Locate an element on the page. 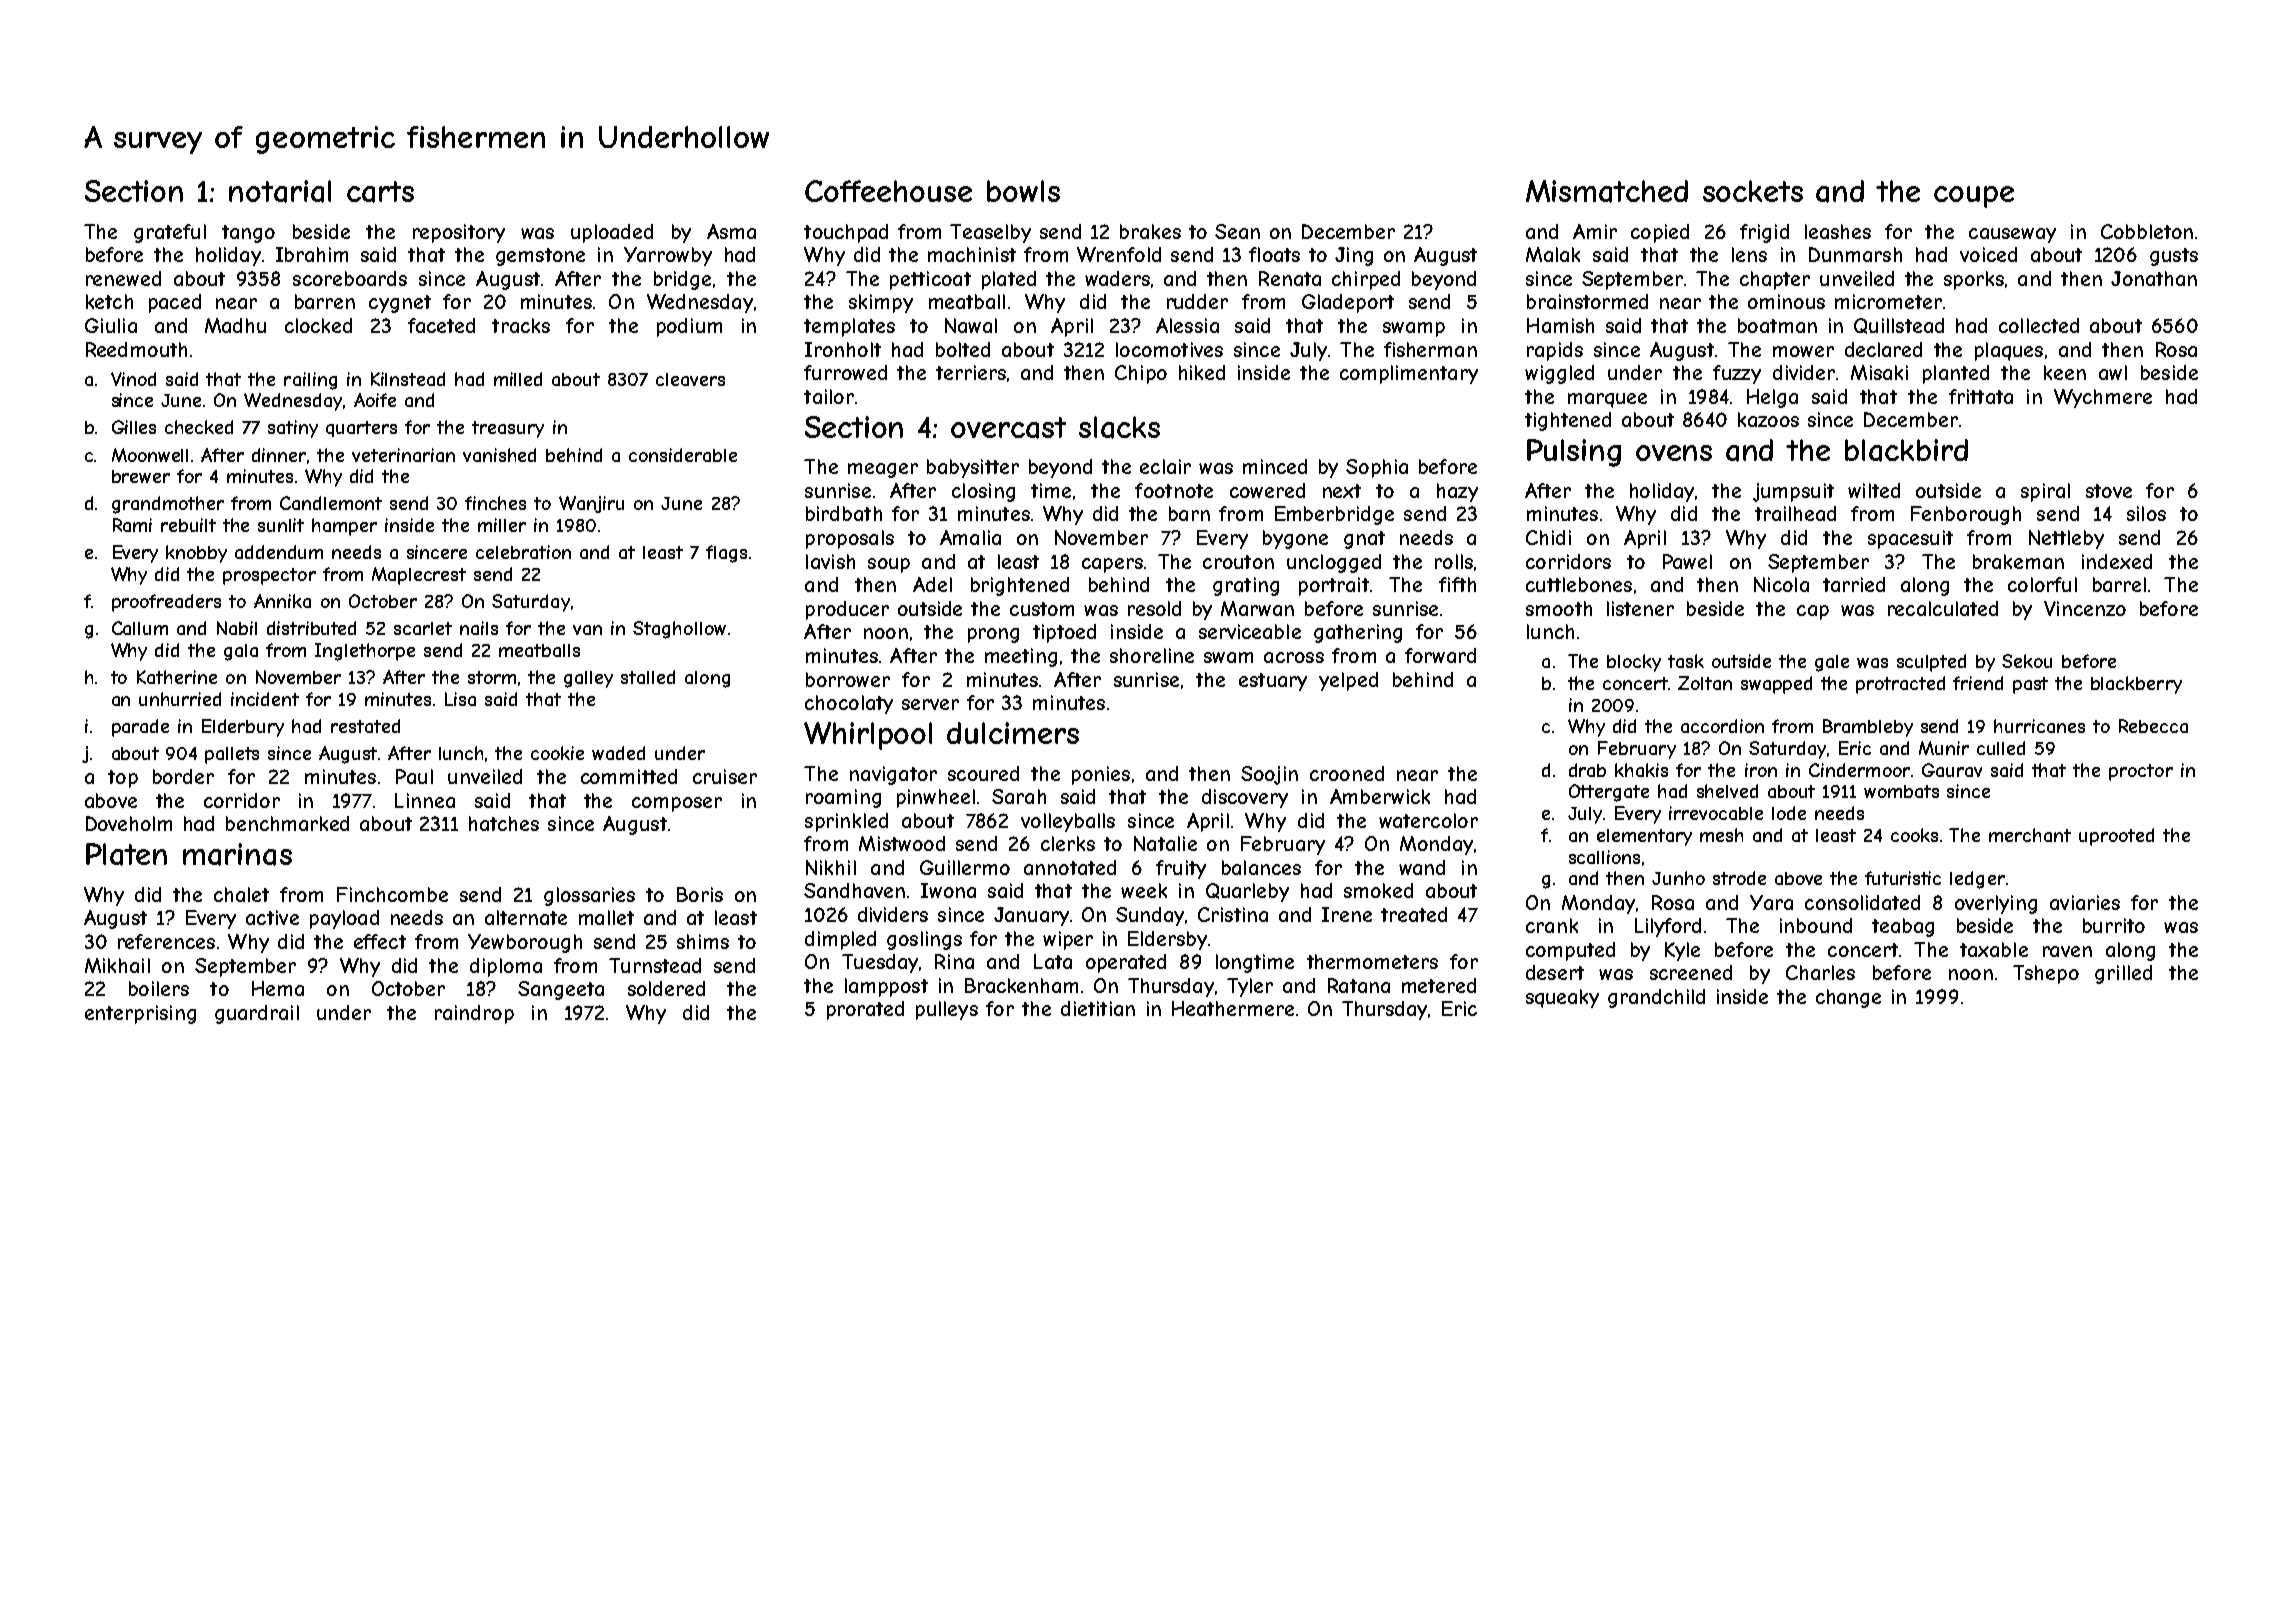  waded is located at coordinates (618, 753).
